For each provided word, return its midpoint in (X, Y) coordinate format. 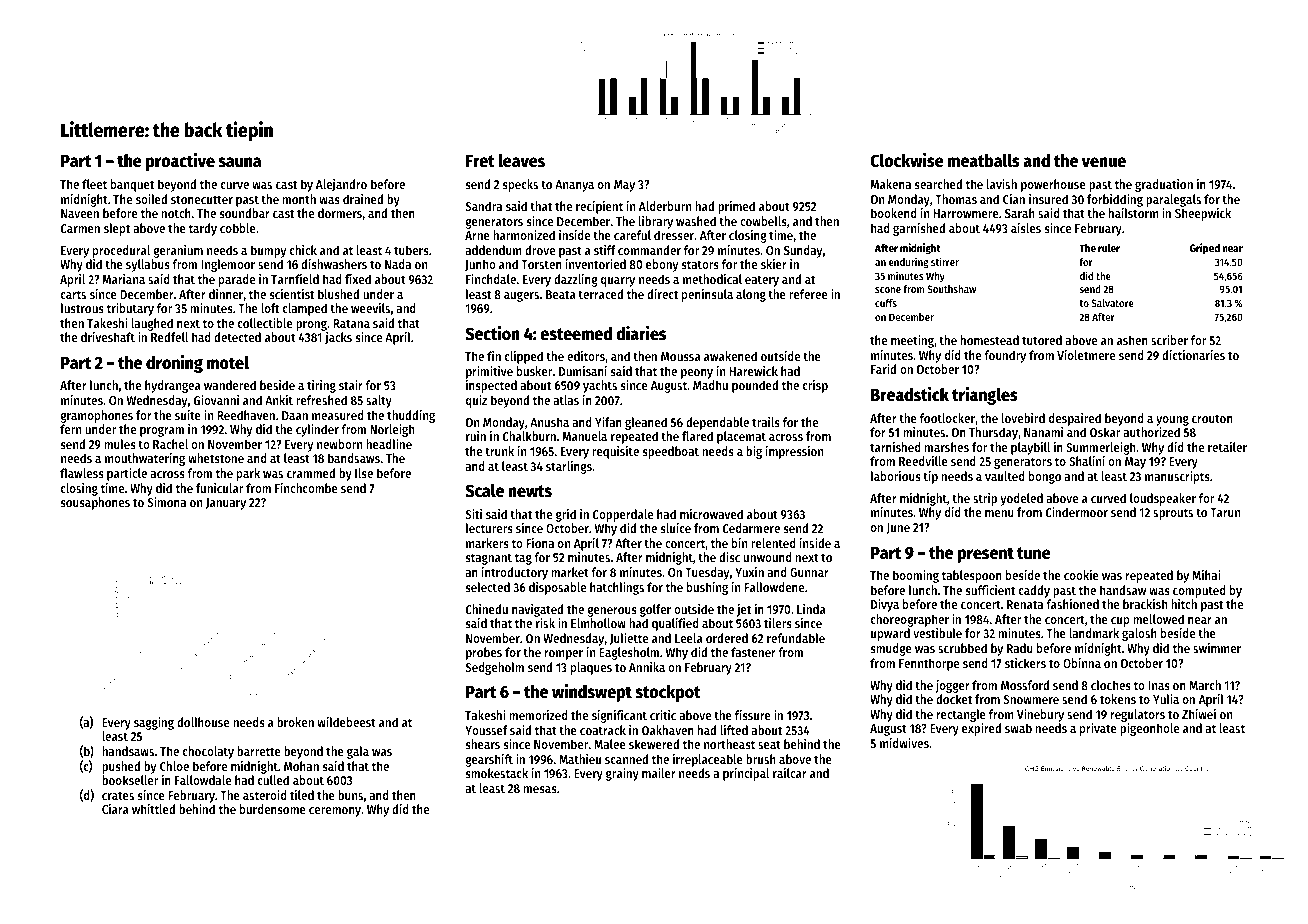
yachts (600, 386)
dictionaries (1193, 355)
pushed (121, 767)
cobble (238, 228)
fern (70, 429)
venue (1104, 162)
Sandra (484, 206)
